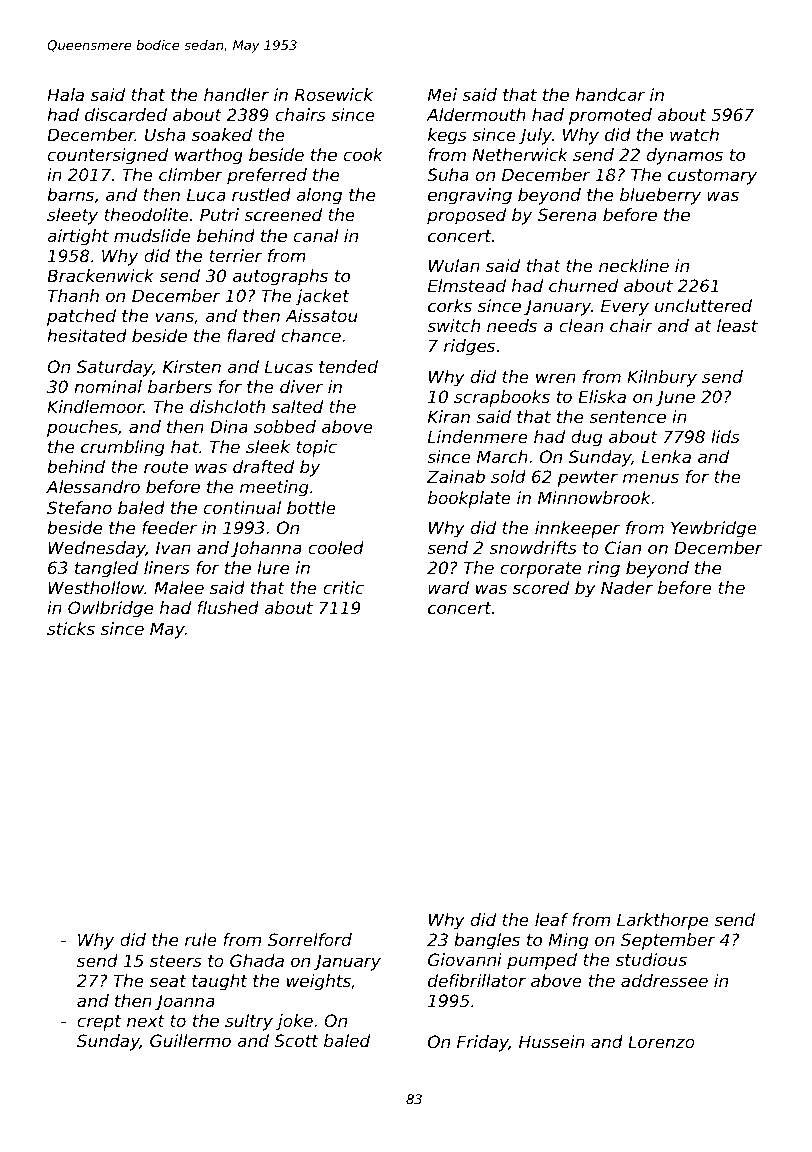 The width and height of the document is (812, 1152). I want to click on Kindlemoor, so click(95, 406).
